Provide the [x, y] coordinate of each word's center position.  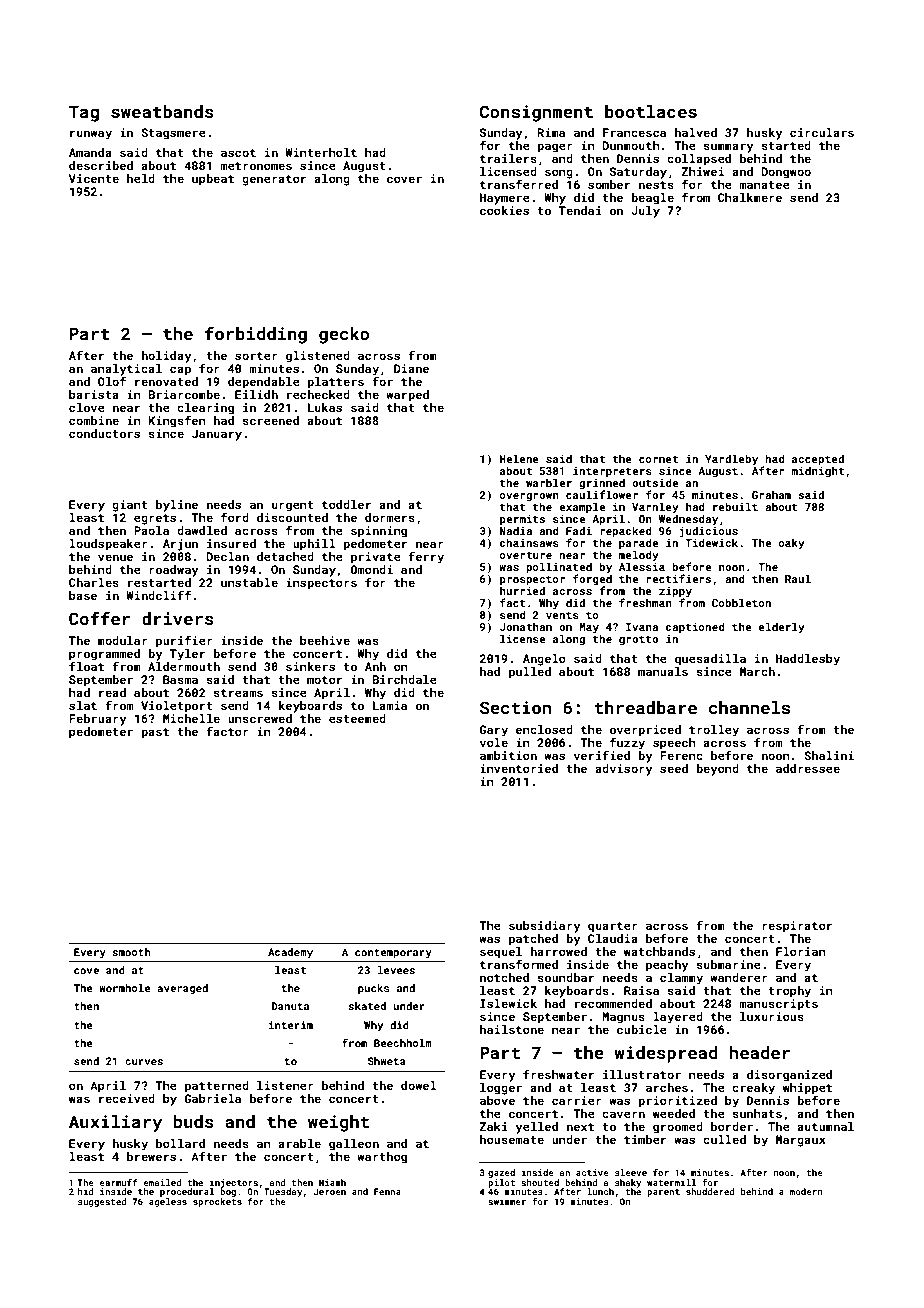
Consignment [536, 113]
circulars [822, 132]
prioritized [678, 1102]
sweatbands [162, 111]
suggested [102, 1202]
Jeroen [330, 1191]
